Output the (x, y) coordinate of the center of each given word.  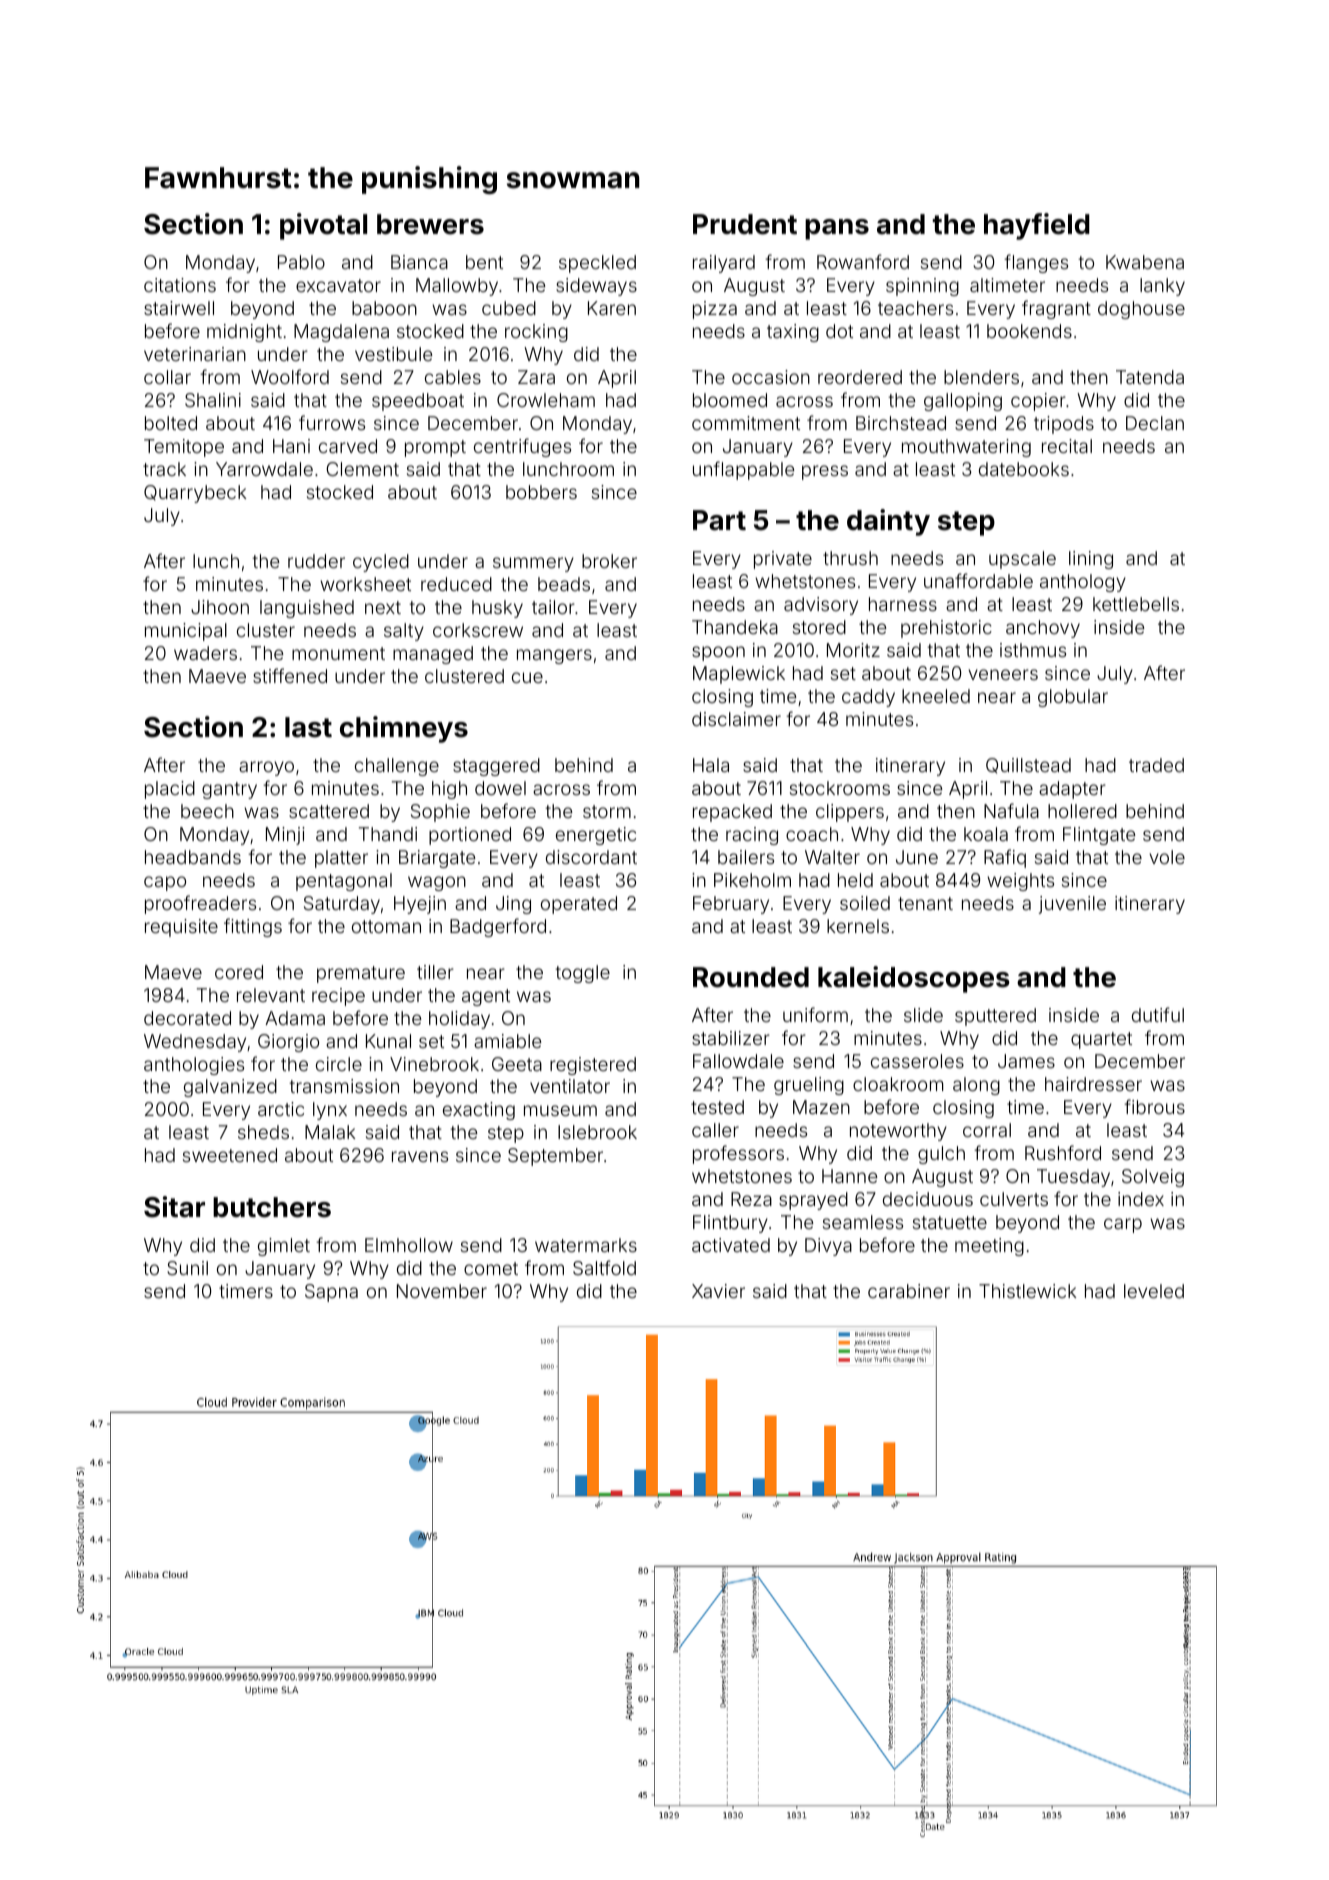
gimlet (284, 1247)
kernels (858, 926)
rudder (316, 561)
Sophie (440, 813)
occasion (771, 377)
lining (1091, 560)
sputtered (995, 1017)
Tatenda (1150, 377)
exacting (479, 1111)
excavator (338, 285)
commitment (746, 423)
